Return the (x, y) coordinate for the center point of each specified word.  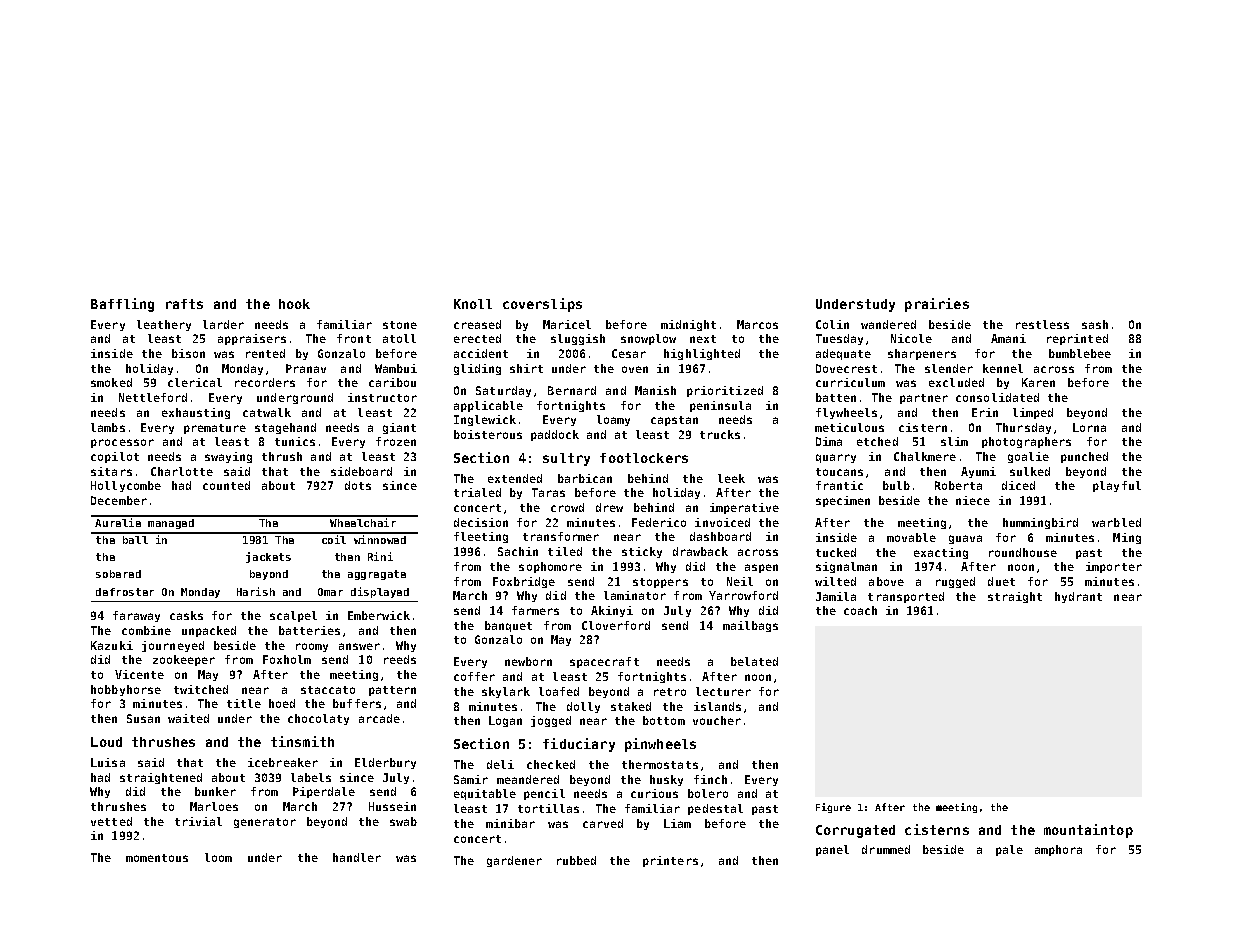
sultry (566, 459)
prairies (937, 305)
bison (188, 353)
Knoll (473, 304)
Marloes (214, 806)
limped (1033, 413)
